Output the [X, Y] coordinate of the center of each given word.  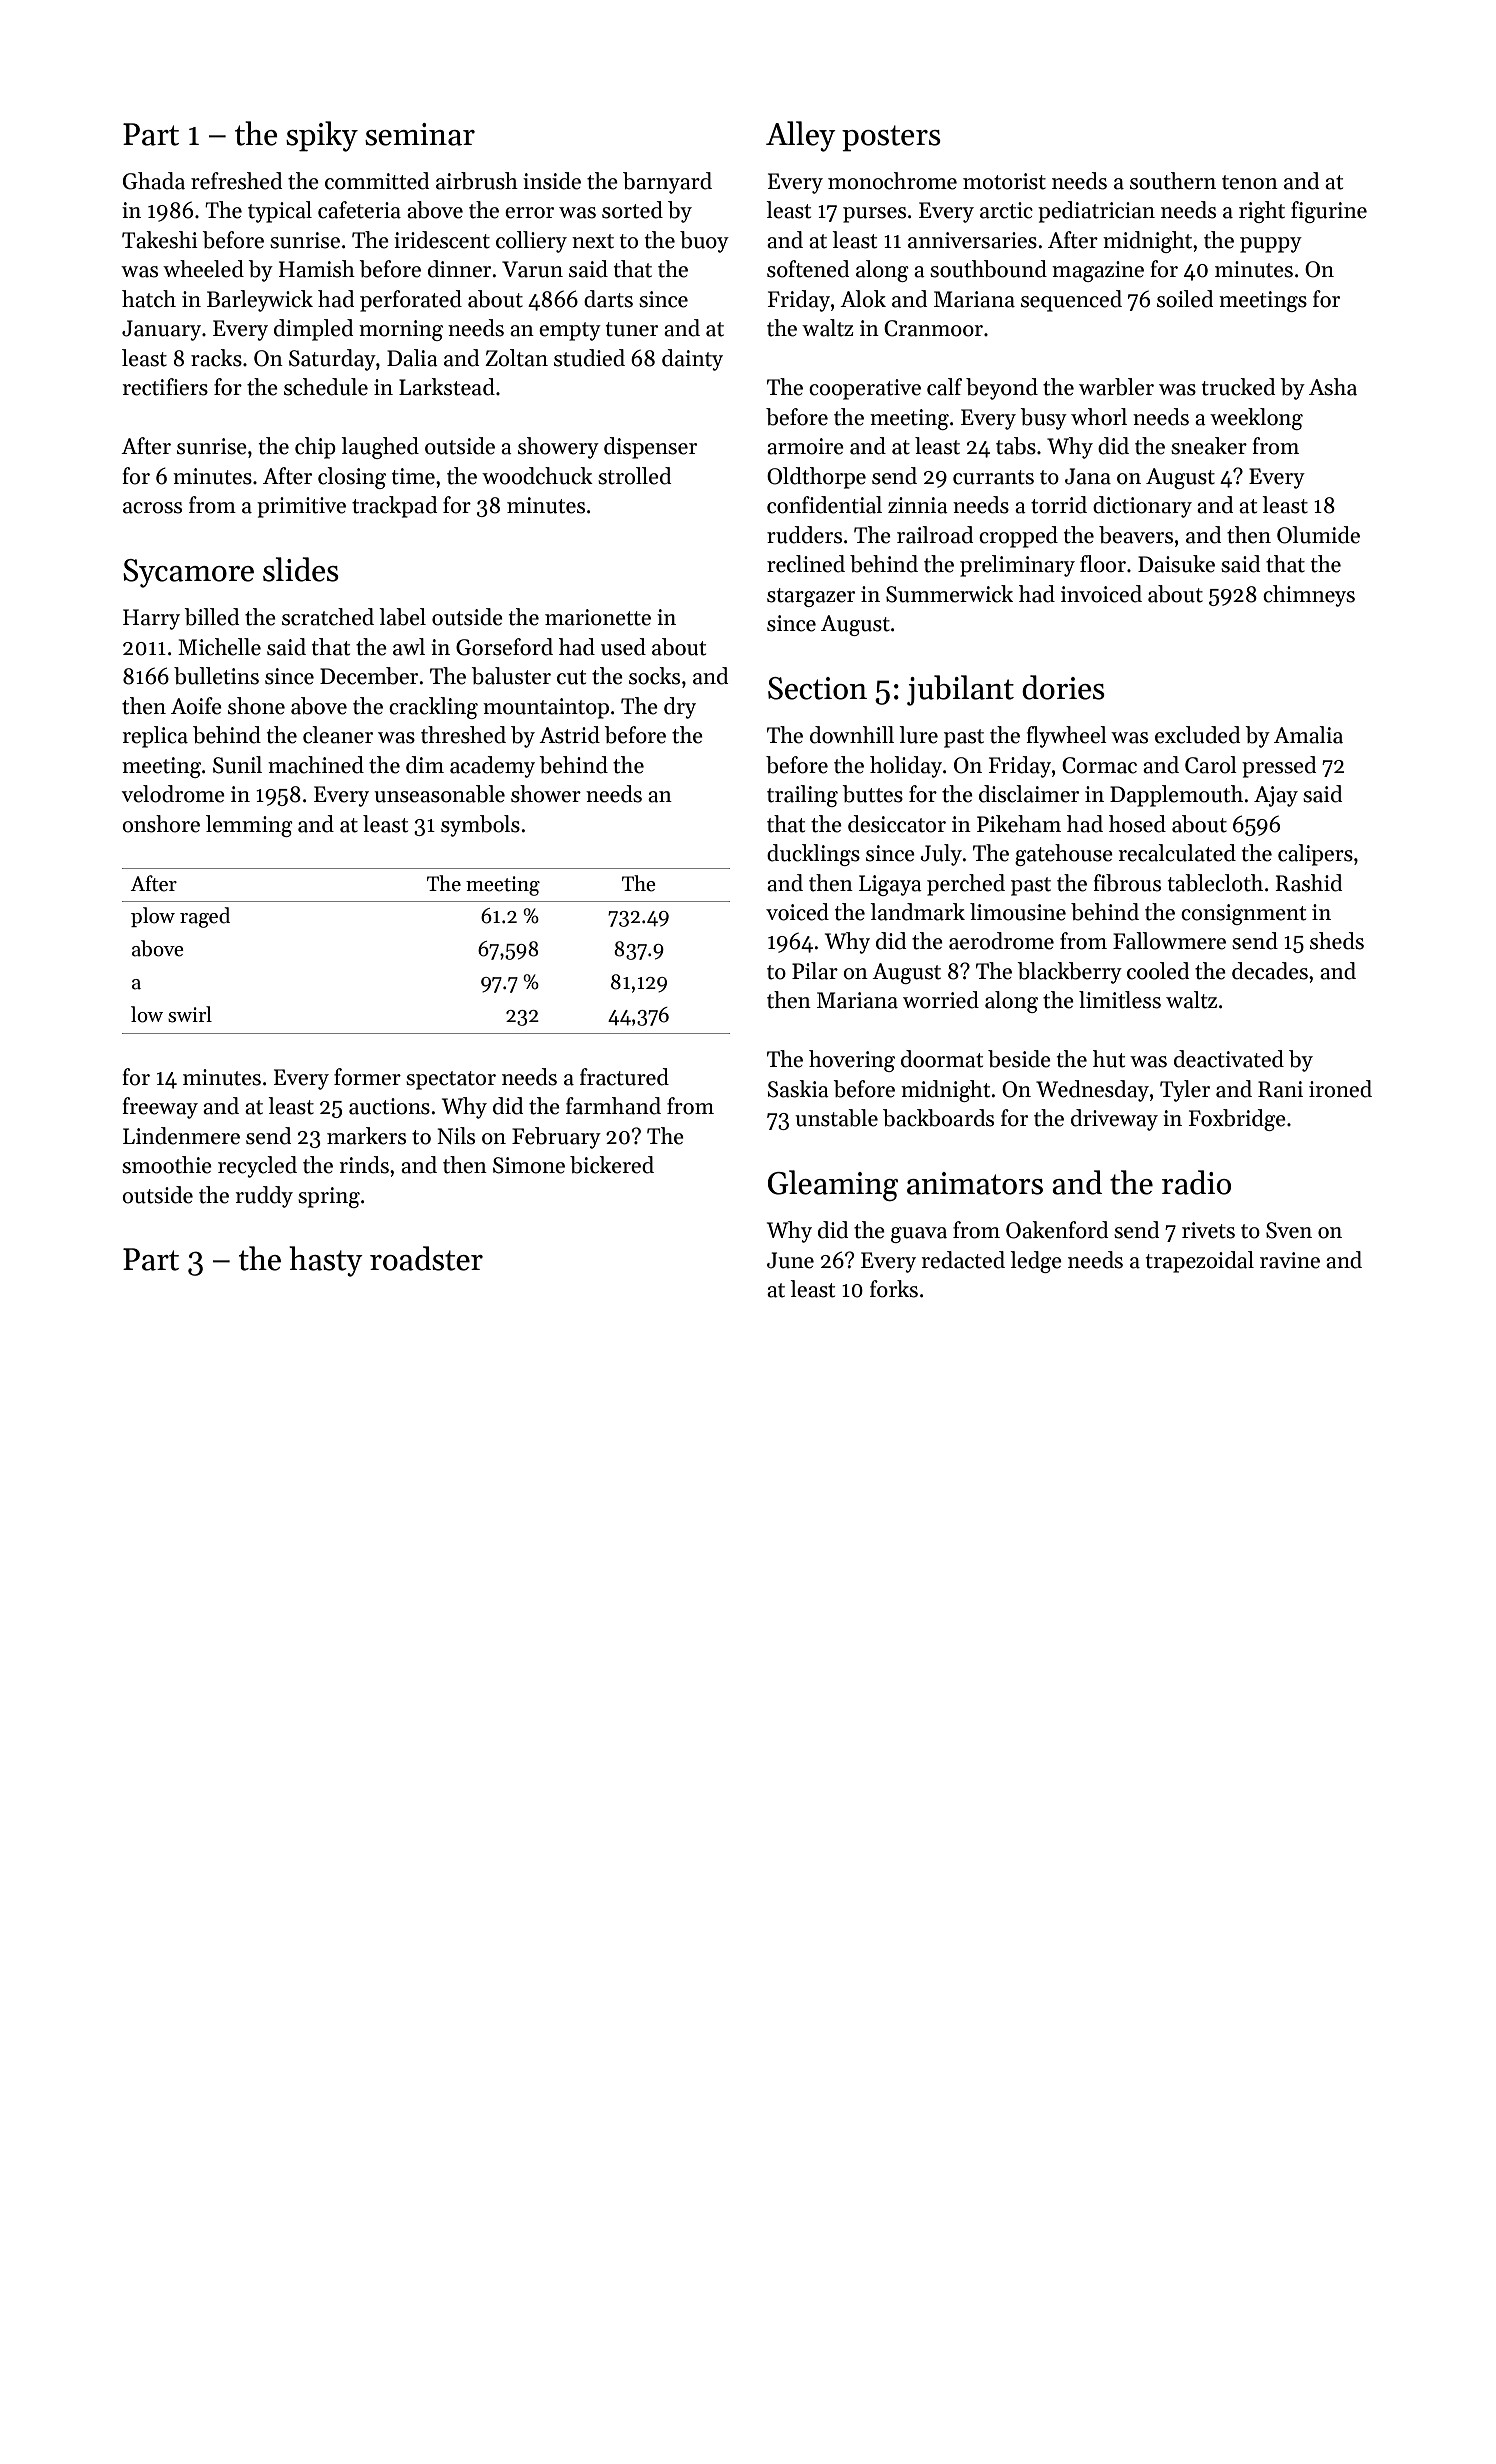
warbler [1116, 387]
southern [1173, 181]
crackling [433, 708]
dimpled [313, 330]
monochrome [892, 181]
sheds [1337, 941]
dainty [692, 360]
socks [654, 676]
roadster [426, 1258]
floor [1103, 564]
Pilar [815, 971]
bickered [612, 1165]
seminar [420, 134]
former [367, 1077]
